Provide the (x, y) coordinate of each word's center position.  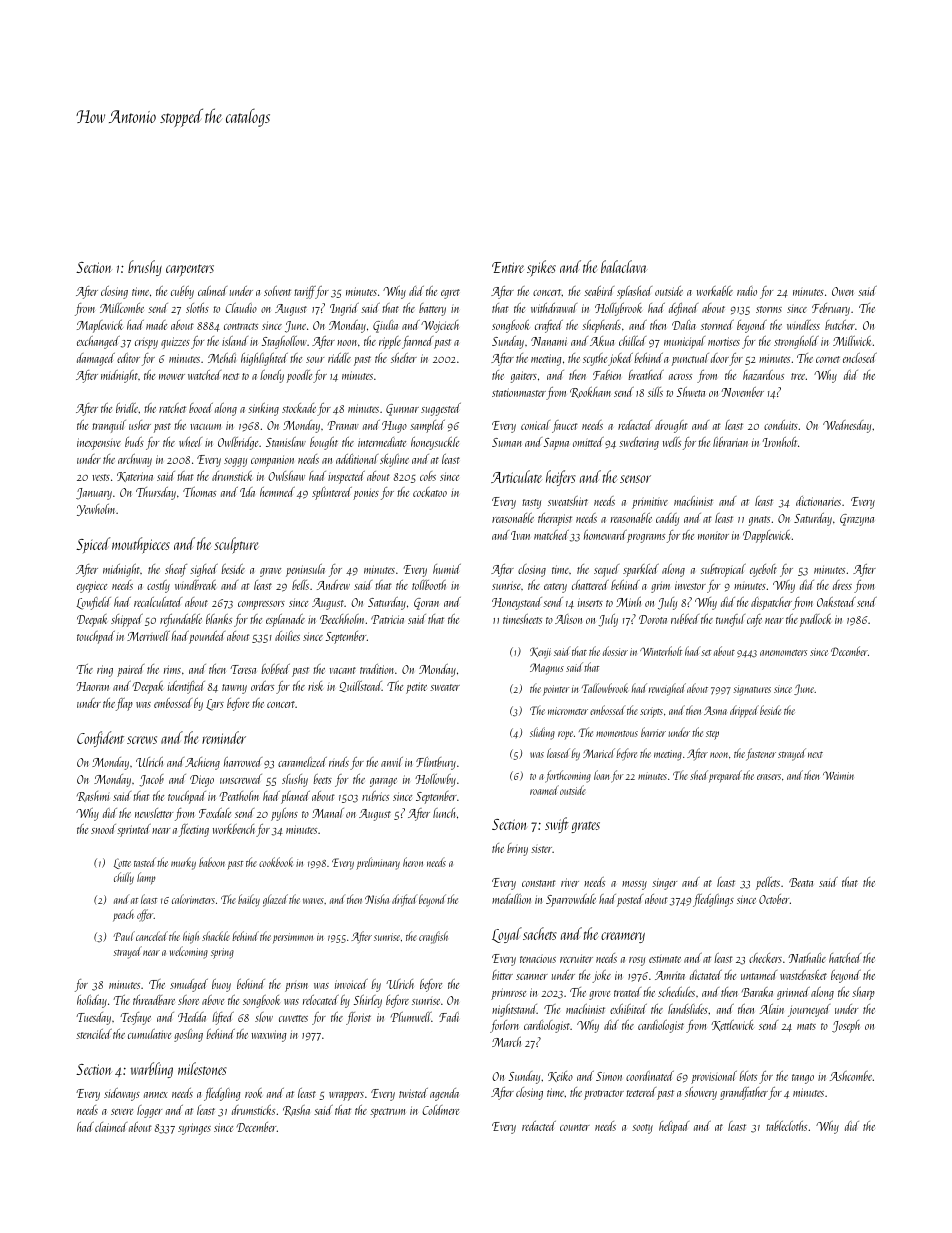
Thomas (199, 492)
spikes (541, 268)
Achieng (202, 763)
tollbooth (429, 585)
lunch (444, 813)
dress (842, 585)
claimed (111, 1127)
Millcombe (122, 308)
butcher (840, 325)
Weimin (838, 775)
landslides (688, 1009)
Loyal (507, 935)
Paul (124, 936)
